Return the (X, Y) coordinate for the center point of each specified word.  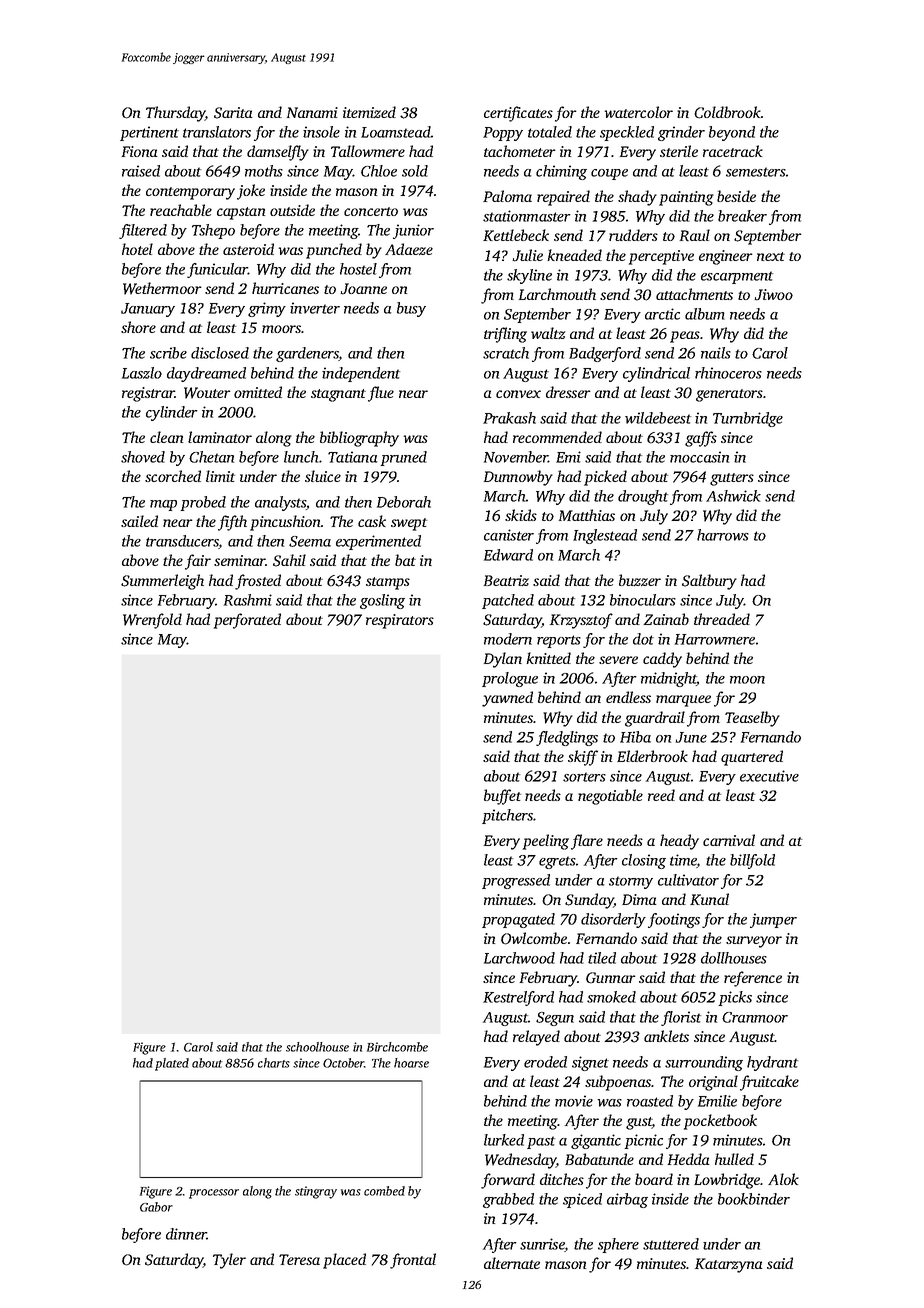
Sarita (233, 113)
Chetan (211, 457)
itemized (369, 112)
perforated (247, 621)
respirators (400, 621)
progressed (516, 881)
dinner (186, 1234)
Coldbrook (727, 112)
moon (747, 680)
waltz (548, 333)
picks (735, 998)
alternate (512, 1263)
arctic (662, 314)
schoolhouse (317, 1047)
